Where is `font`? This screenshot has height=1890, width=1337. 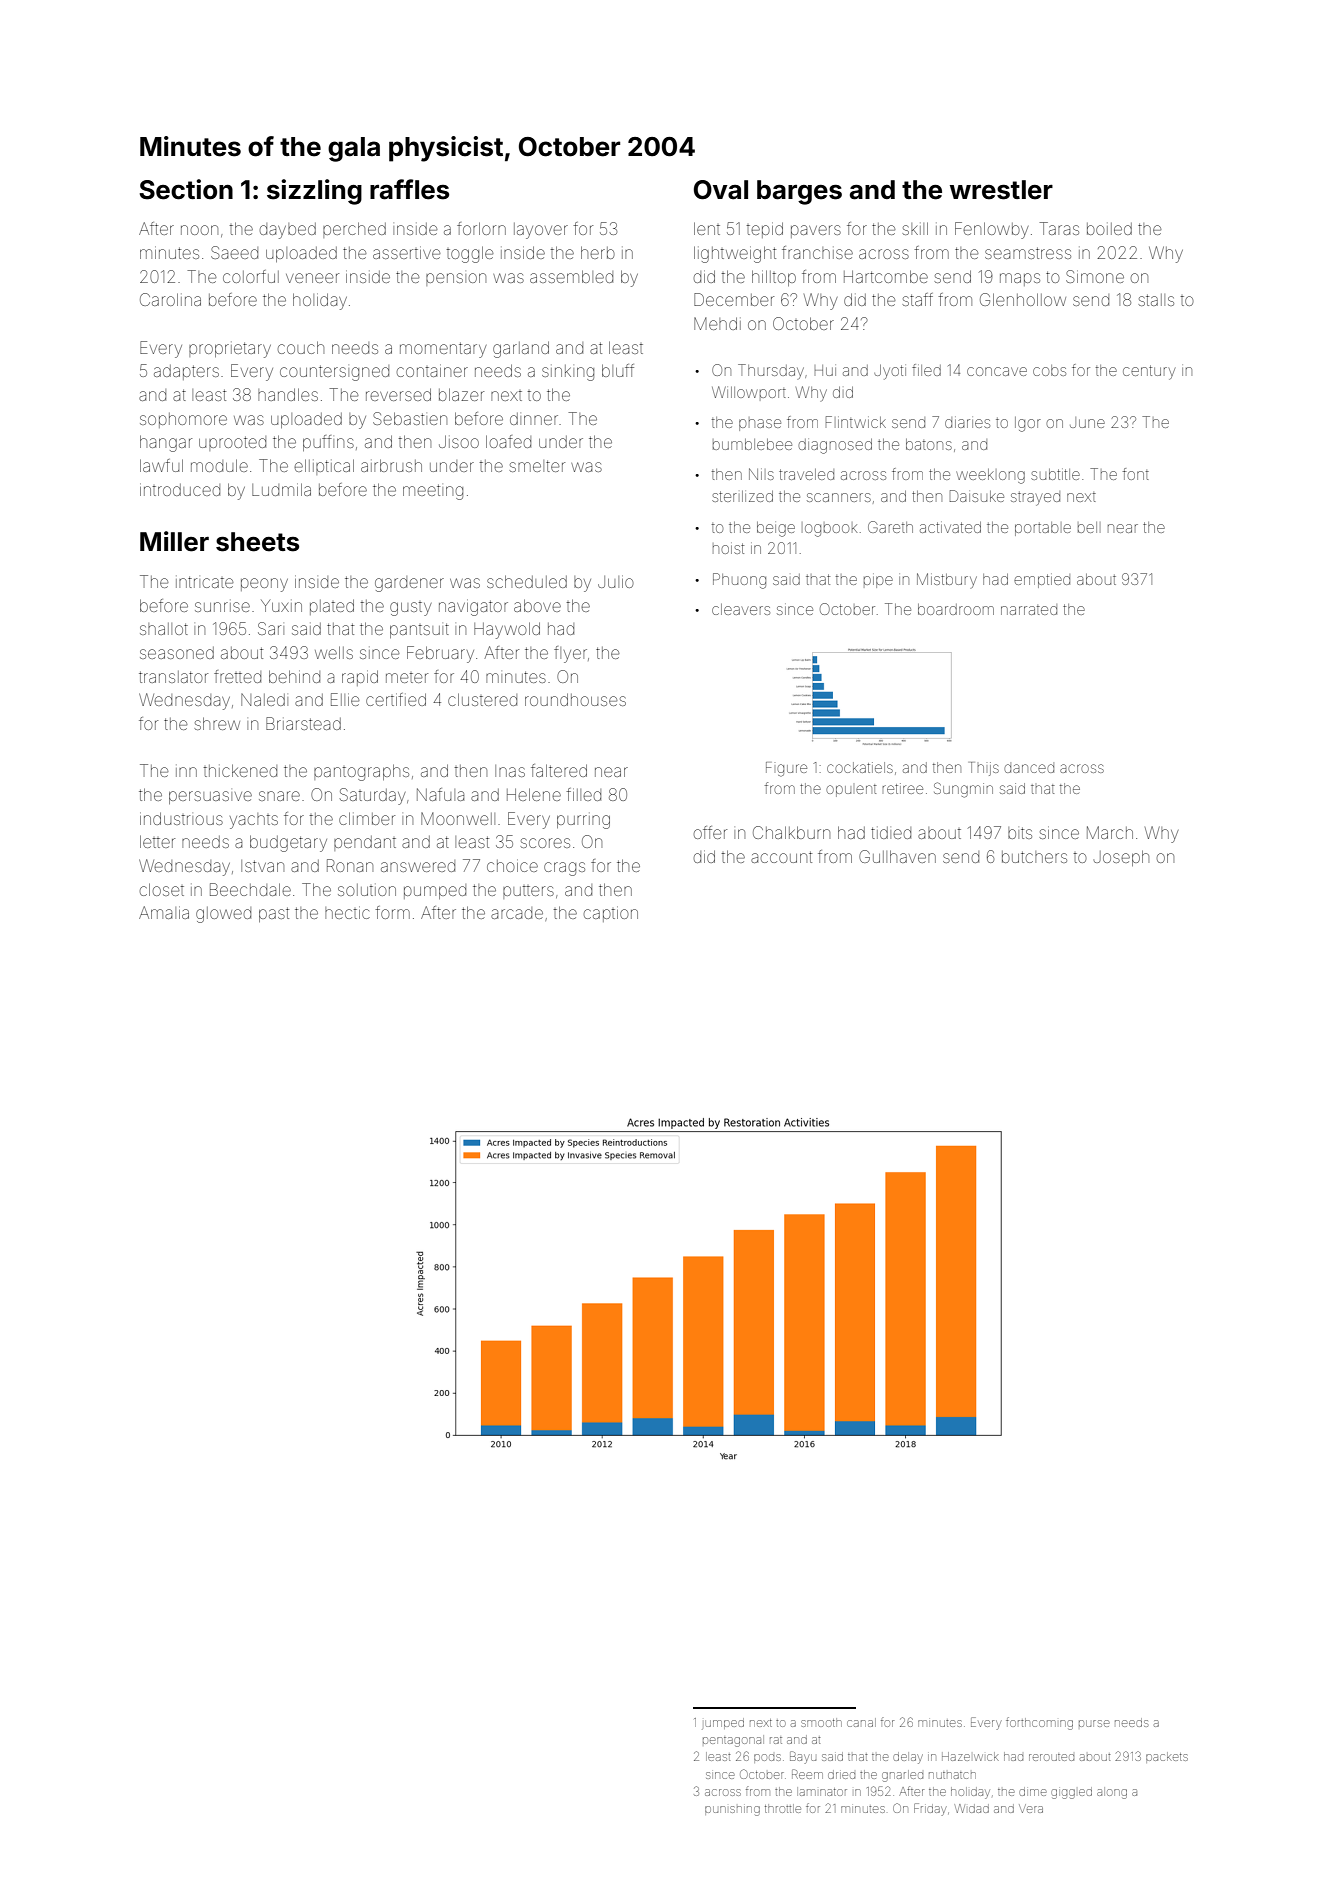 font is located at coordinates (1136, 474).
